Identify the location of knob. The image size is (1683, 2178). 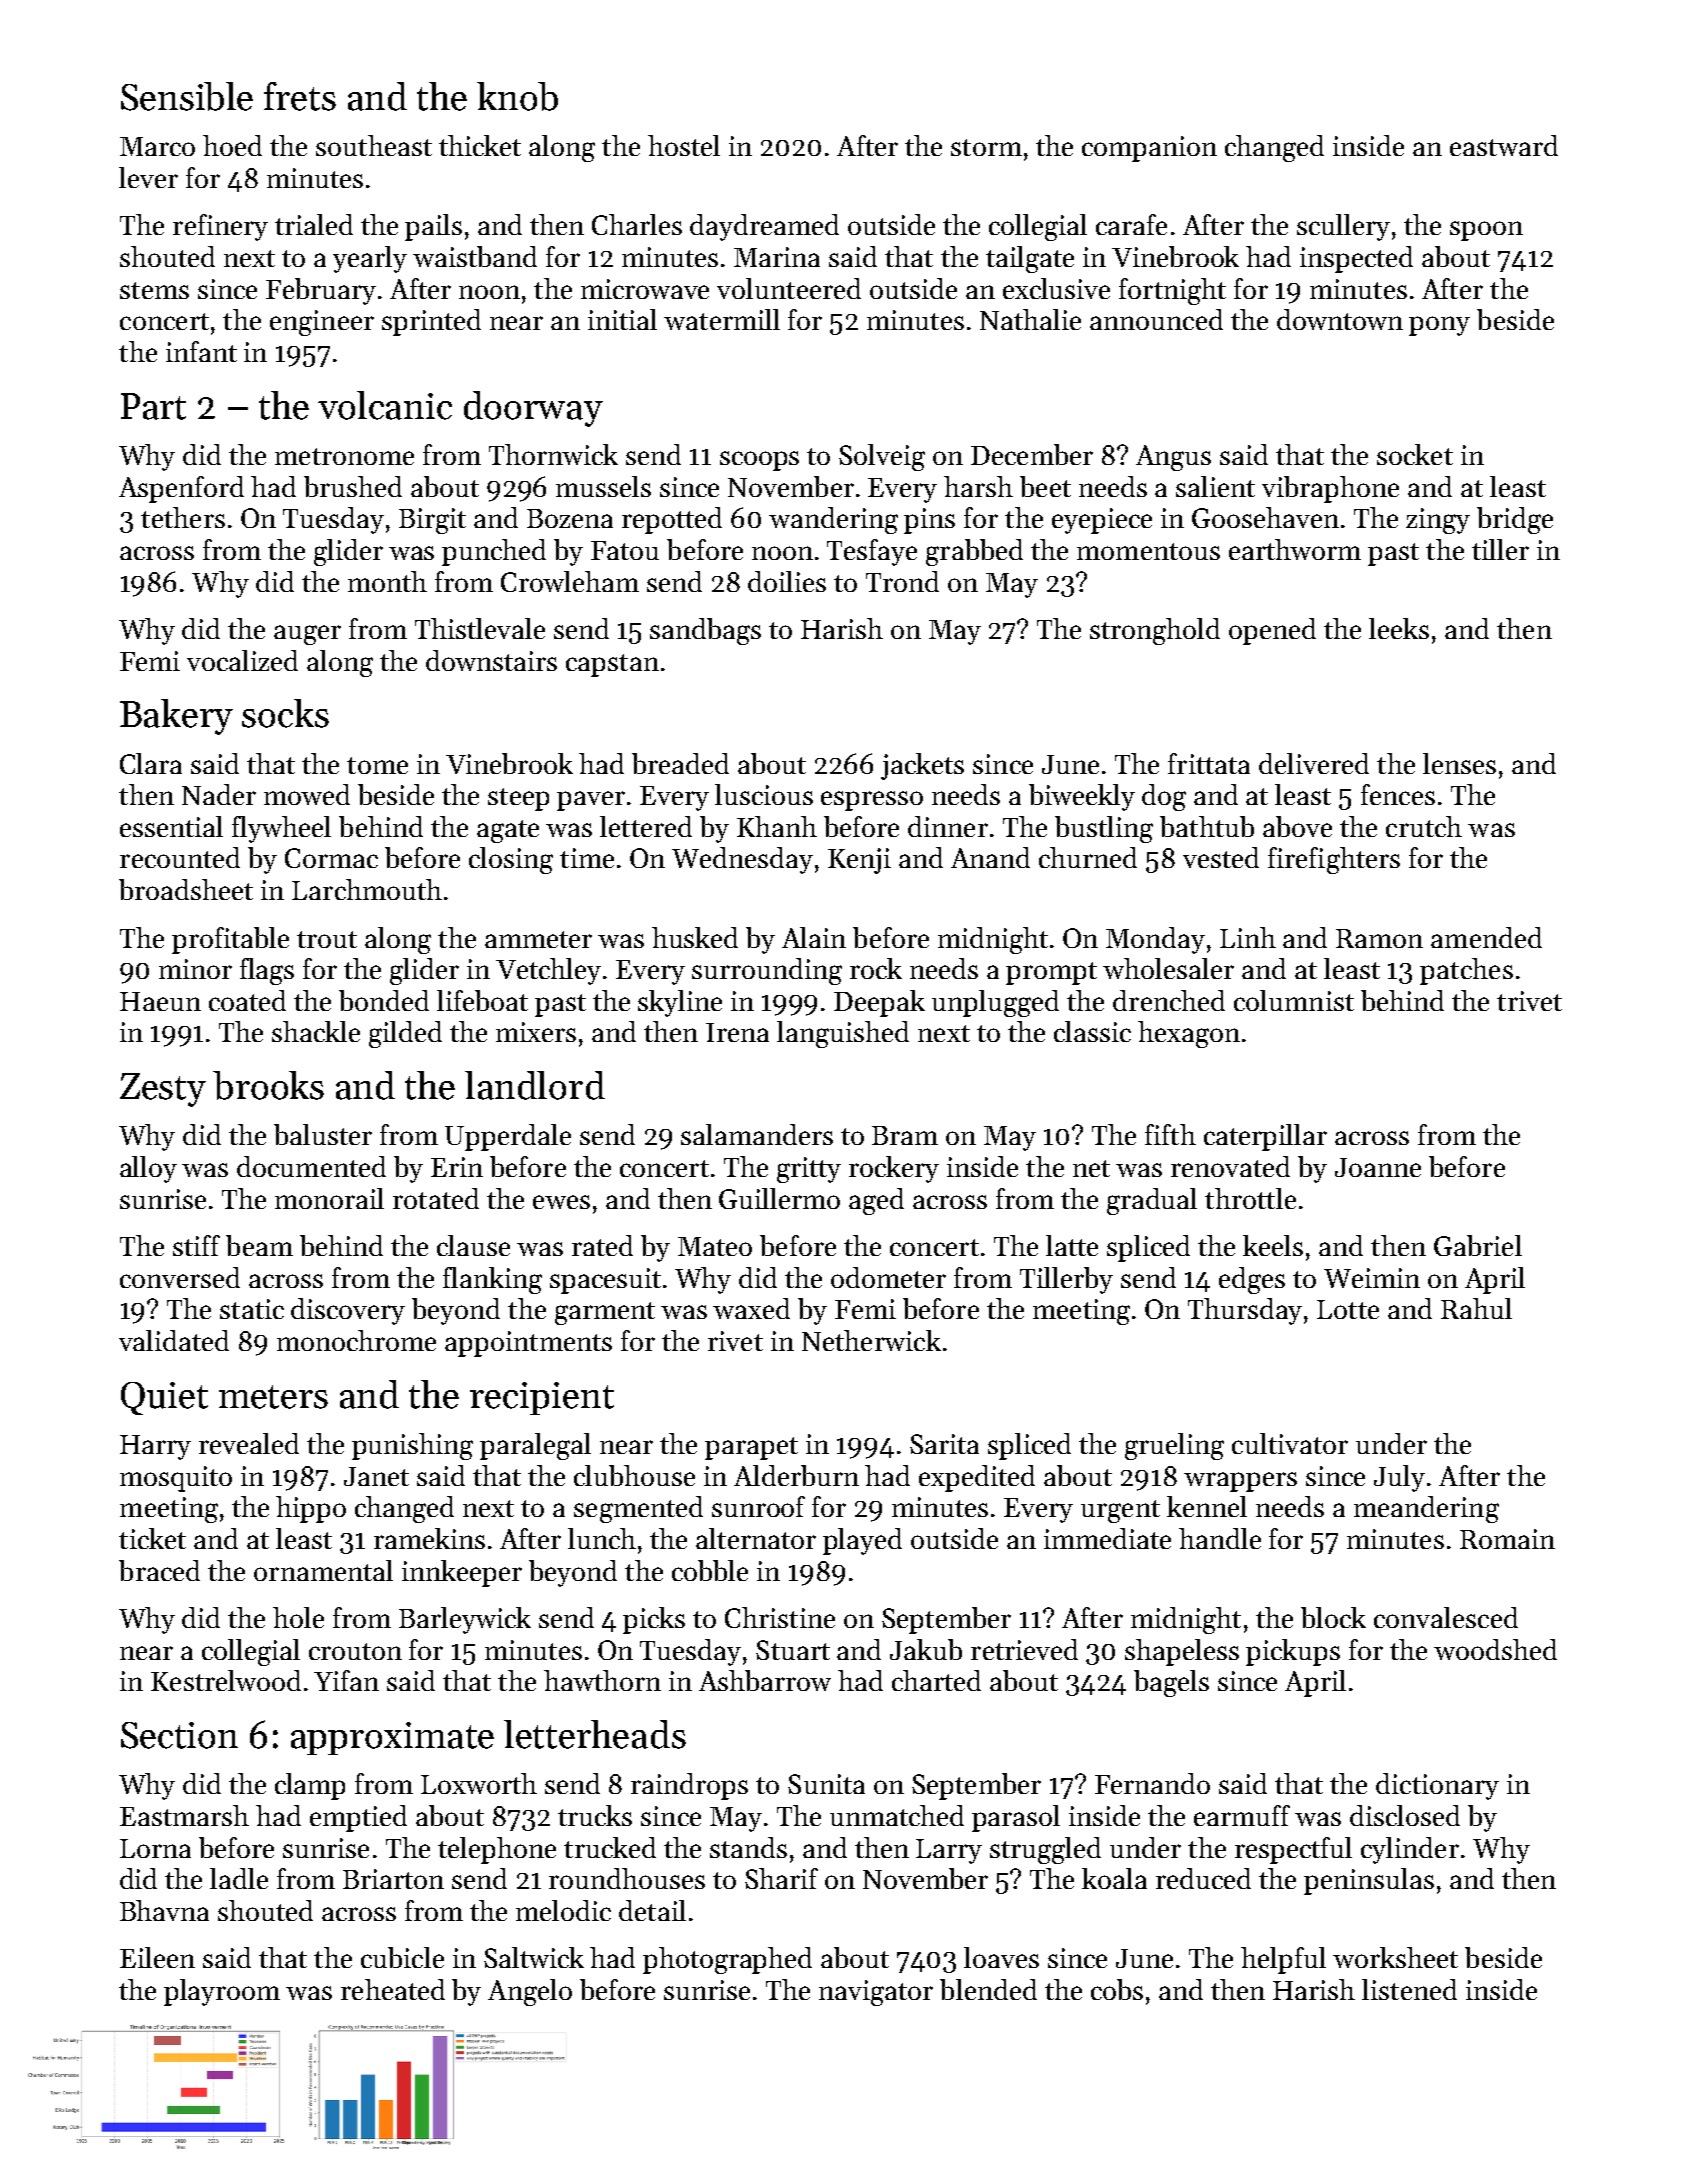
(517, 96).
